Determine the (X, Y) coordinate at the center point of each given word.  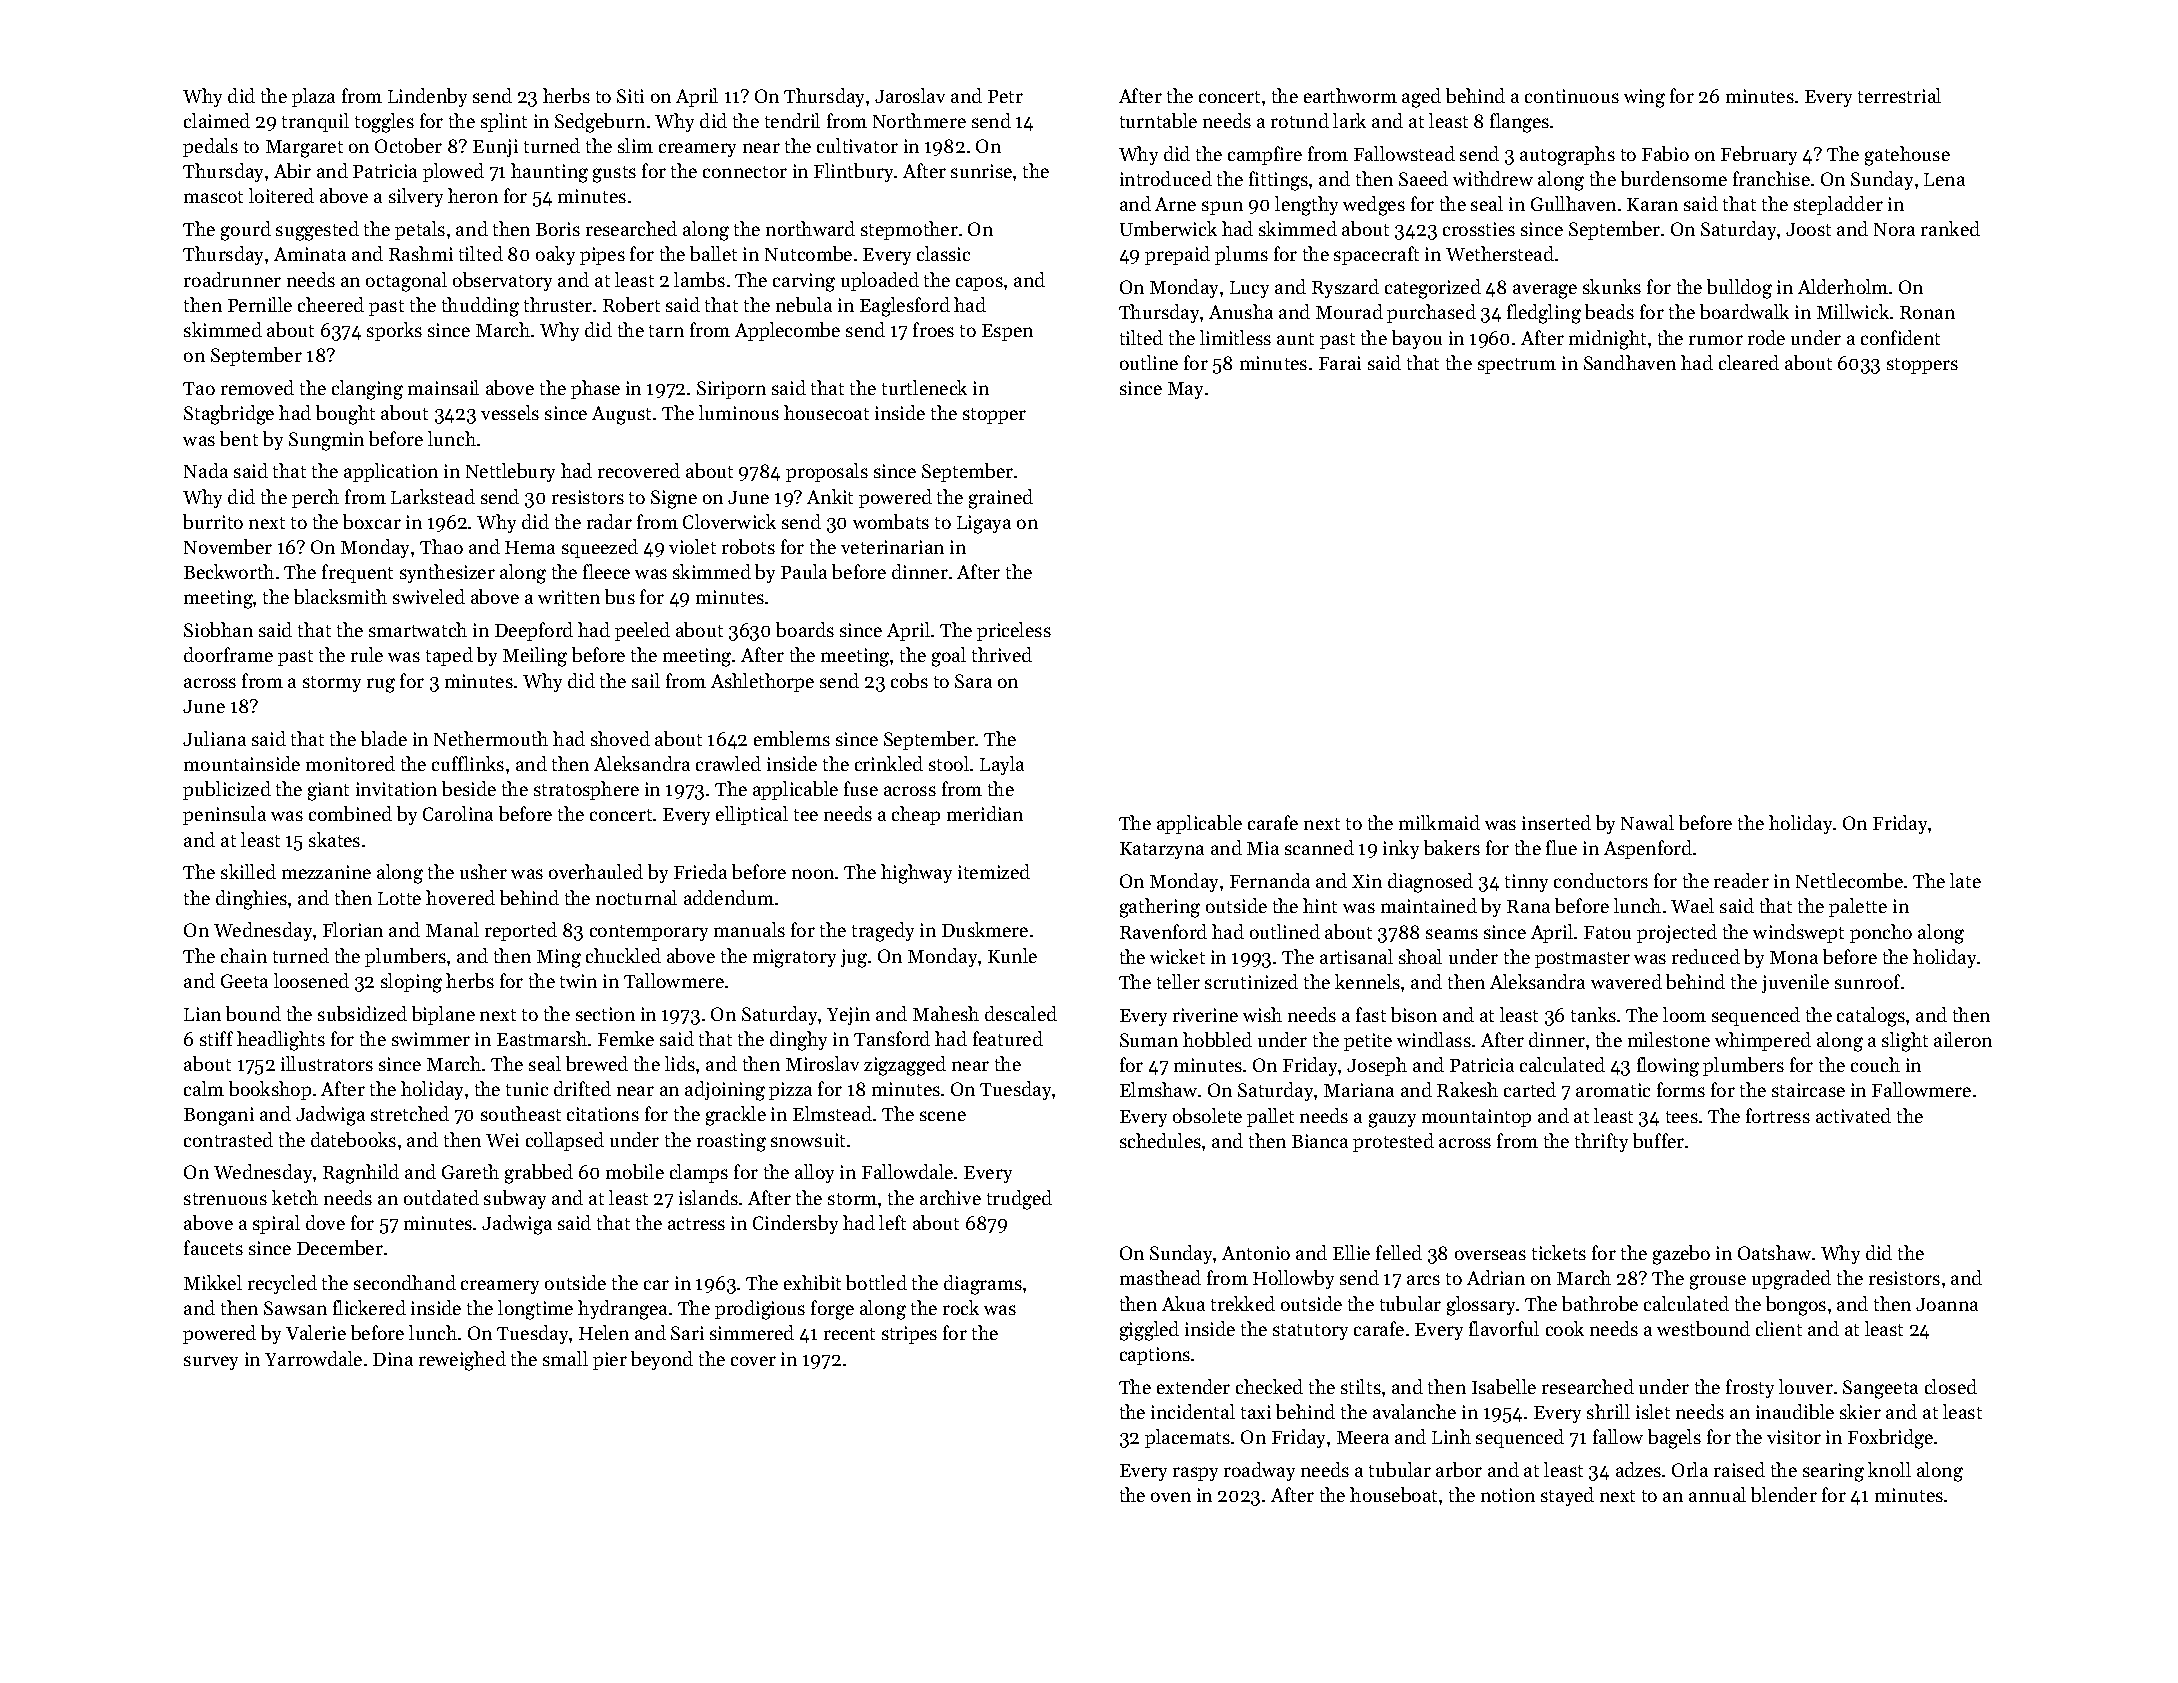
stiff (216, 1038)
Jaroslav (910, 95)
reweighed (462, 1361)
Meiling (535, 657)
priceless (1014, 631)
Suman (1149, 1040)
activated (1853, 1115)
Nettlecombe (1849, 880)
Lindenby (427, 97)
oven (1171, 1497)
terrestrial (1899, 95)
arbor (1459, 1469)
